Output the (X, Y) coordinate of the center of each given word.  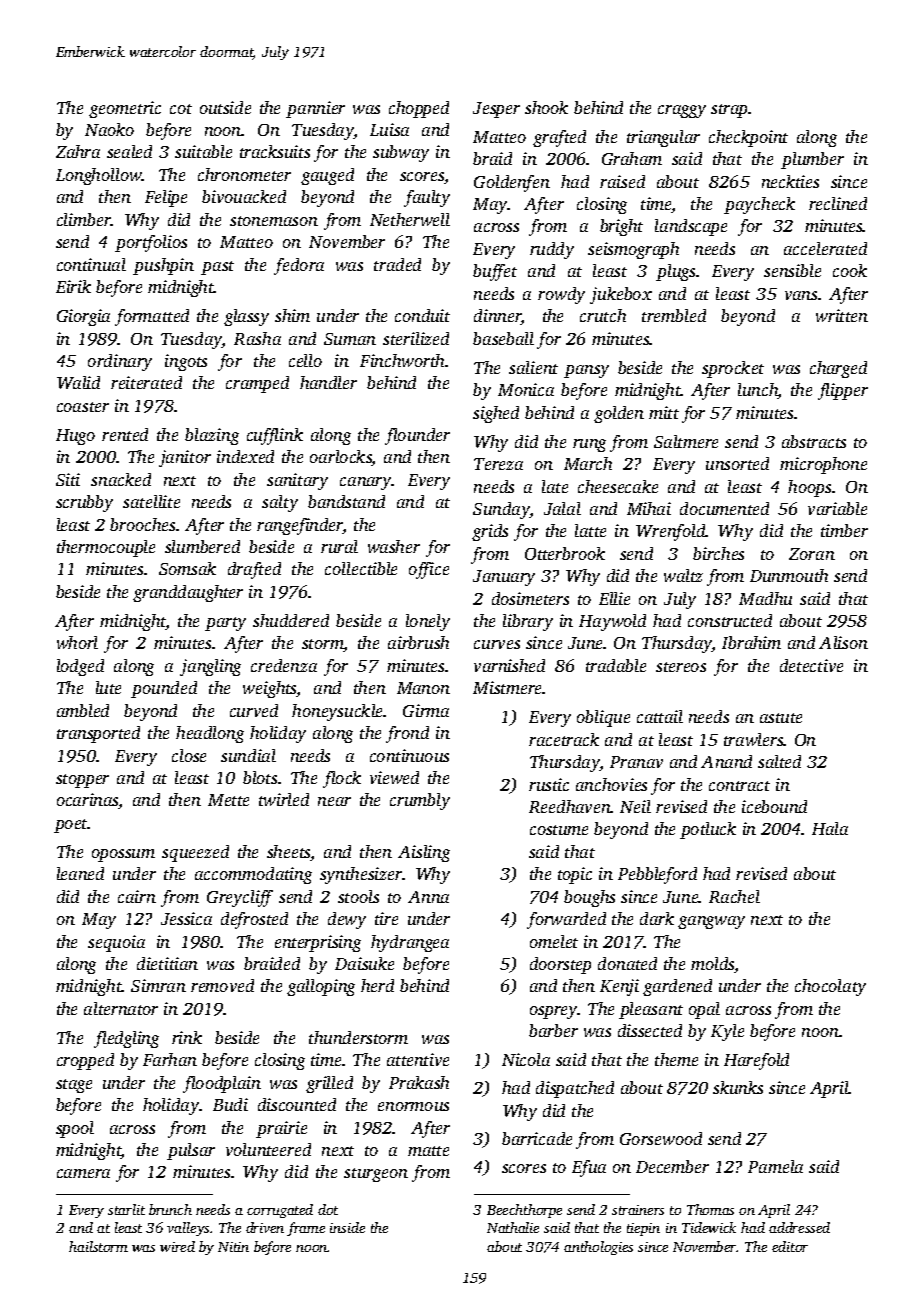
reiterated (146, 382)
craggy (682, 111)
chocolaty (830, 987)
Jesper (496, 110)
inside (347, 1227)
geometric (125, 109)
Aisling (424, 853)
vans (801, 295)
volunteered (268, 1149)
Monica (526, 389)
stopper (82, 781)
